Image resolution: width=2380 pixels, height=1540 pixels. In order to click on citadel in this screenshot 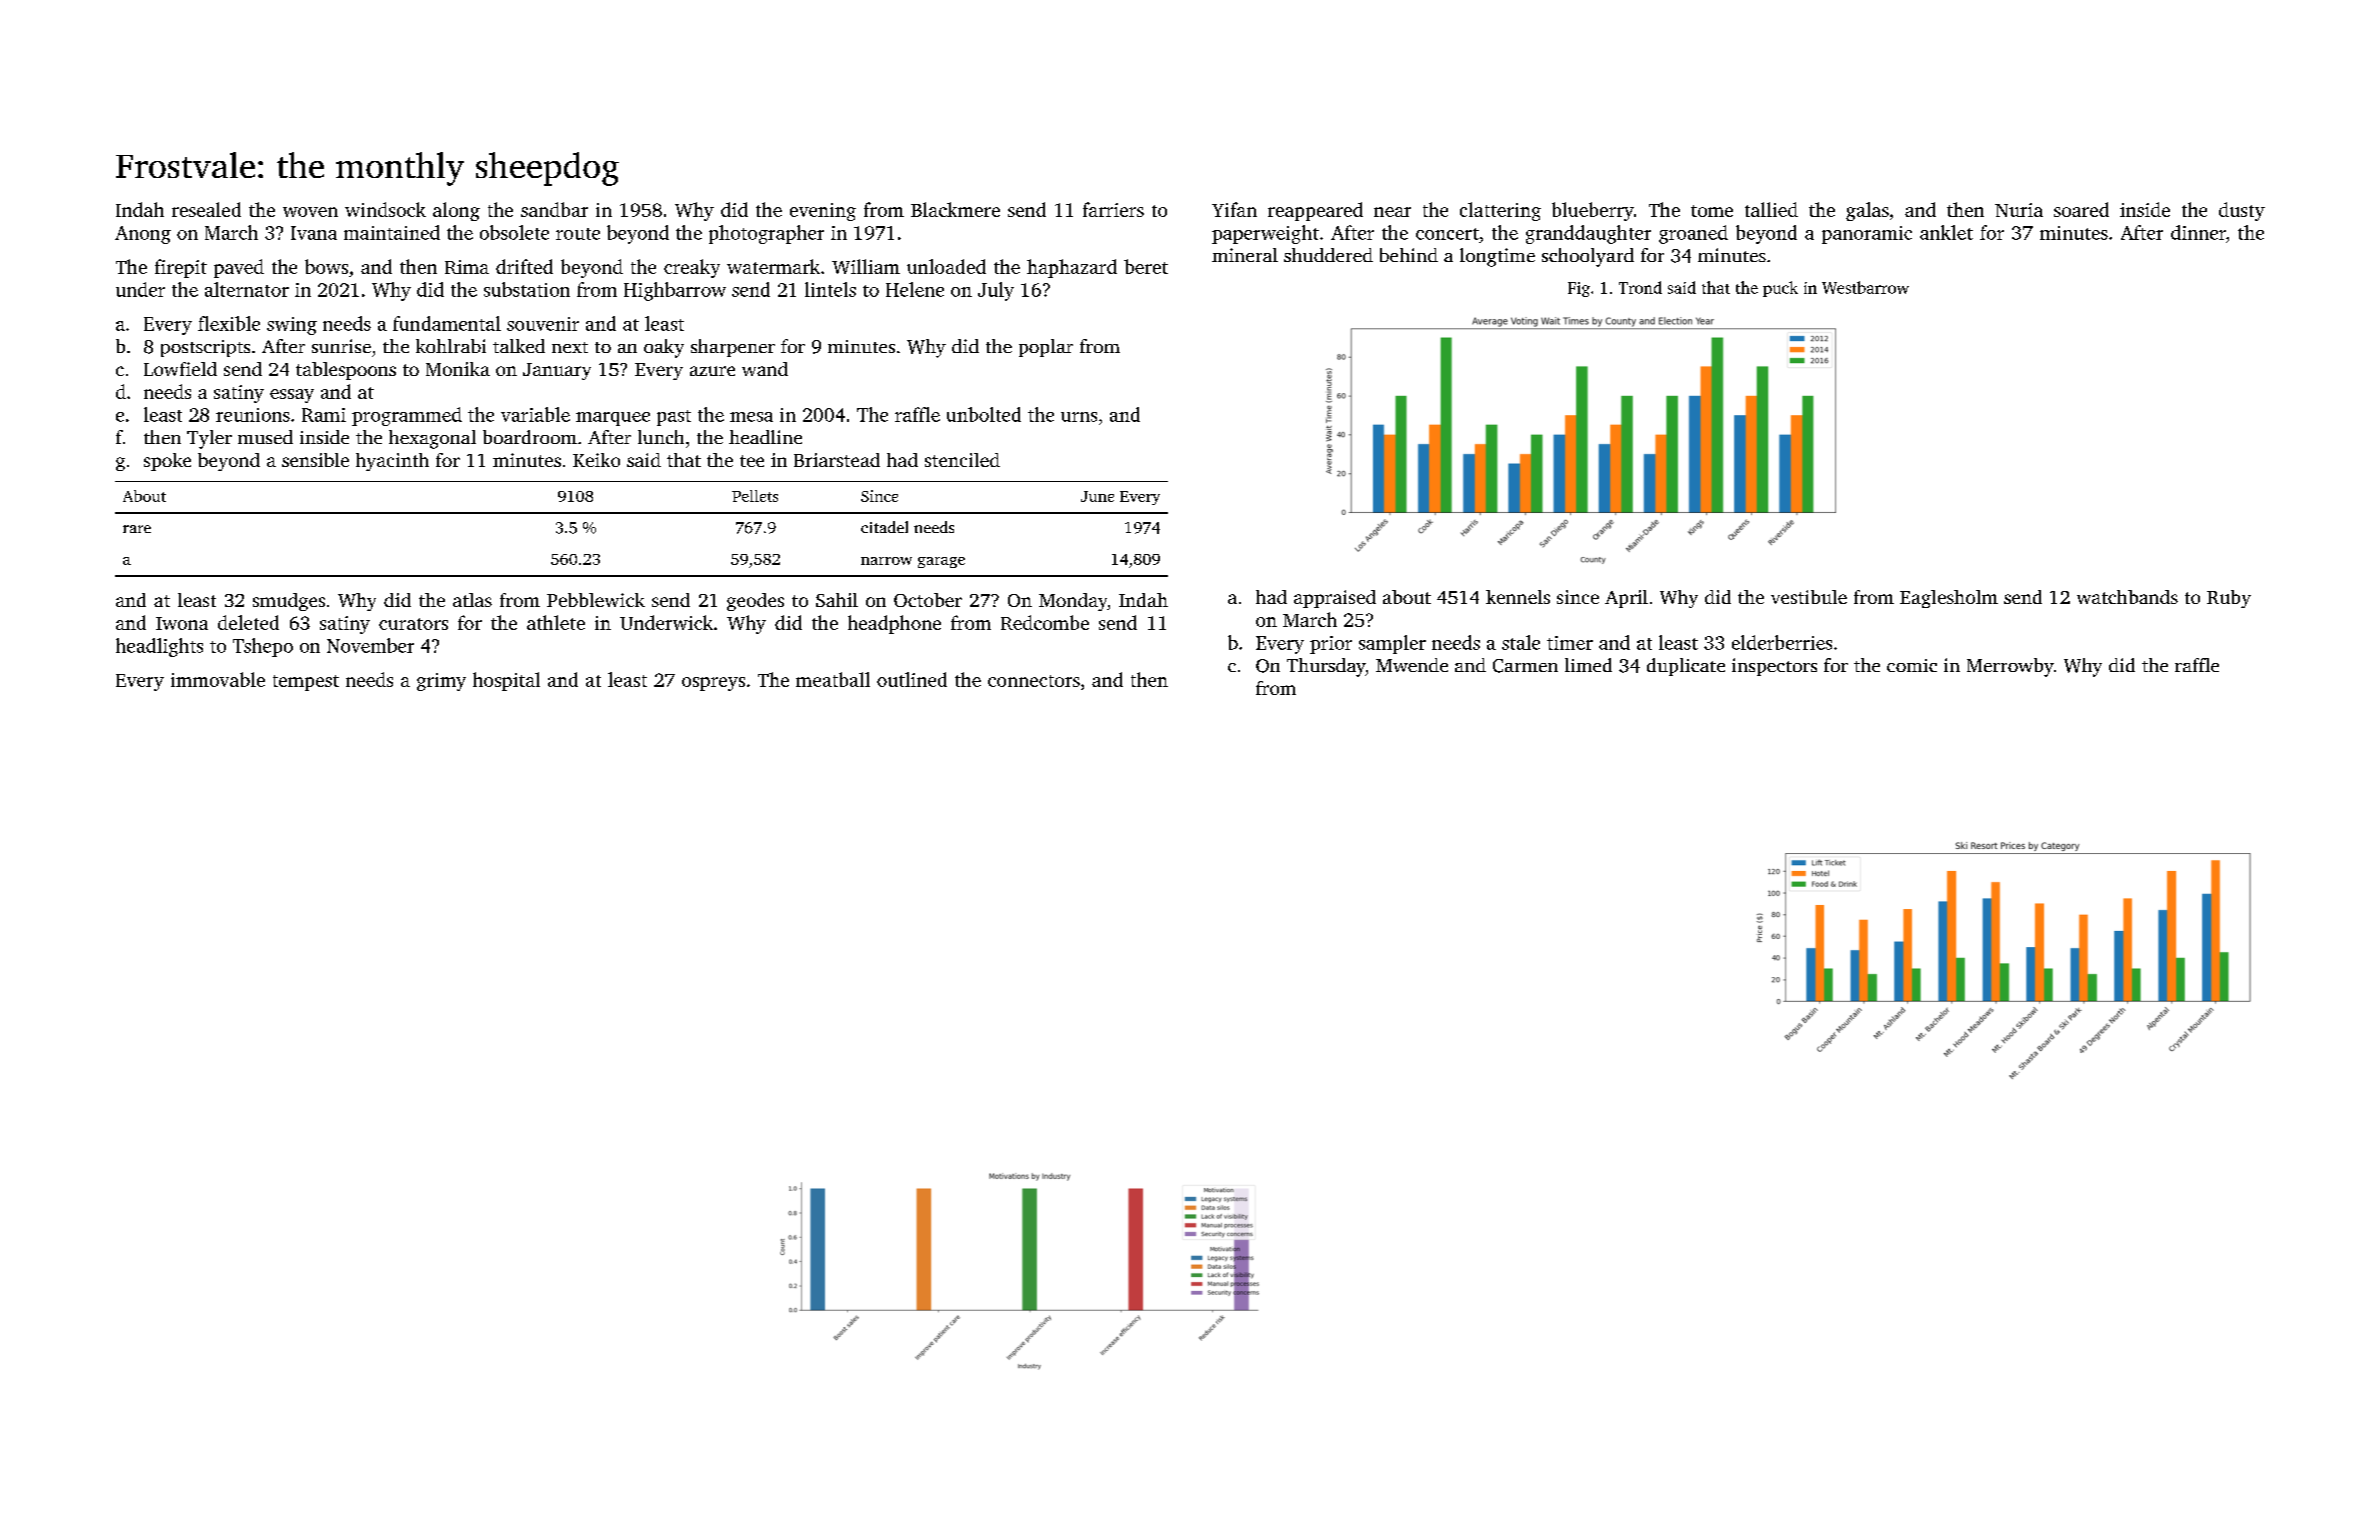, I will do `click(884, 527)`.
